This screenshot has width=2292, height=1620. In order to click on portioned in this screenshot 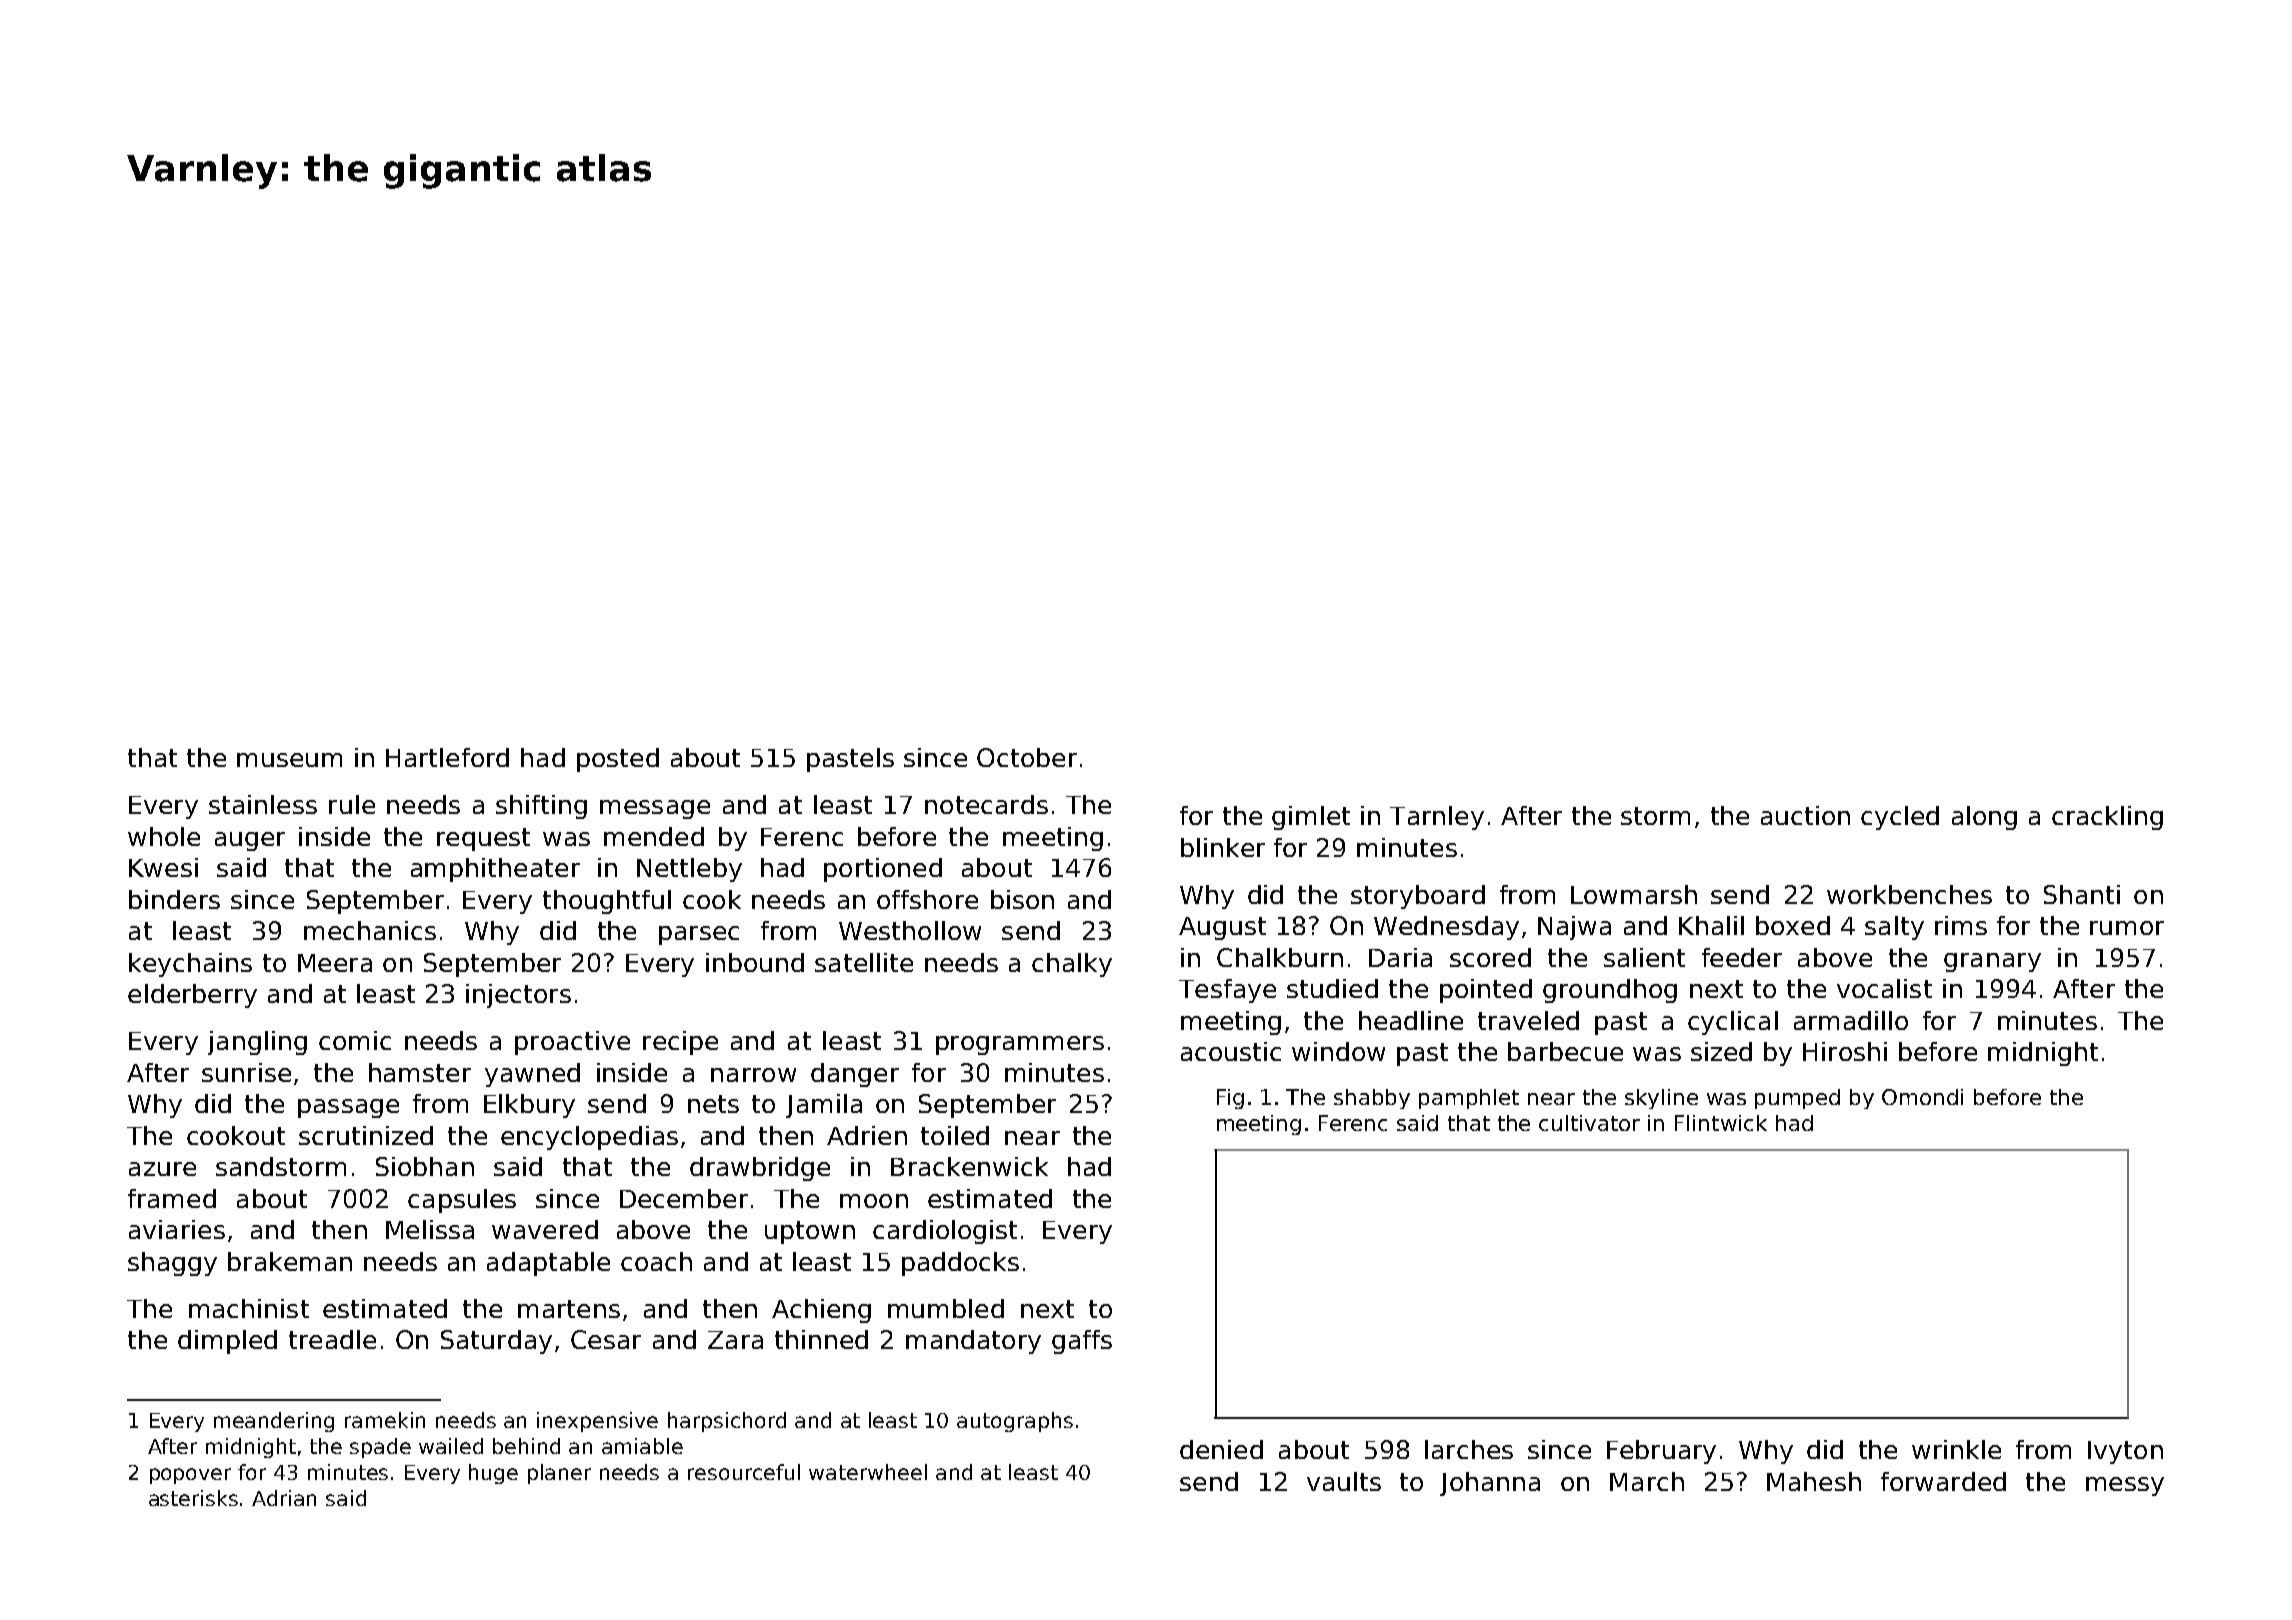, I will do `click(883, 870)`.
